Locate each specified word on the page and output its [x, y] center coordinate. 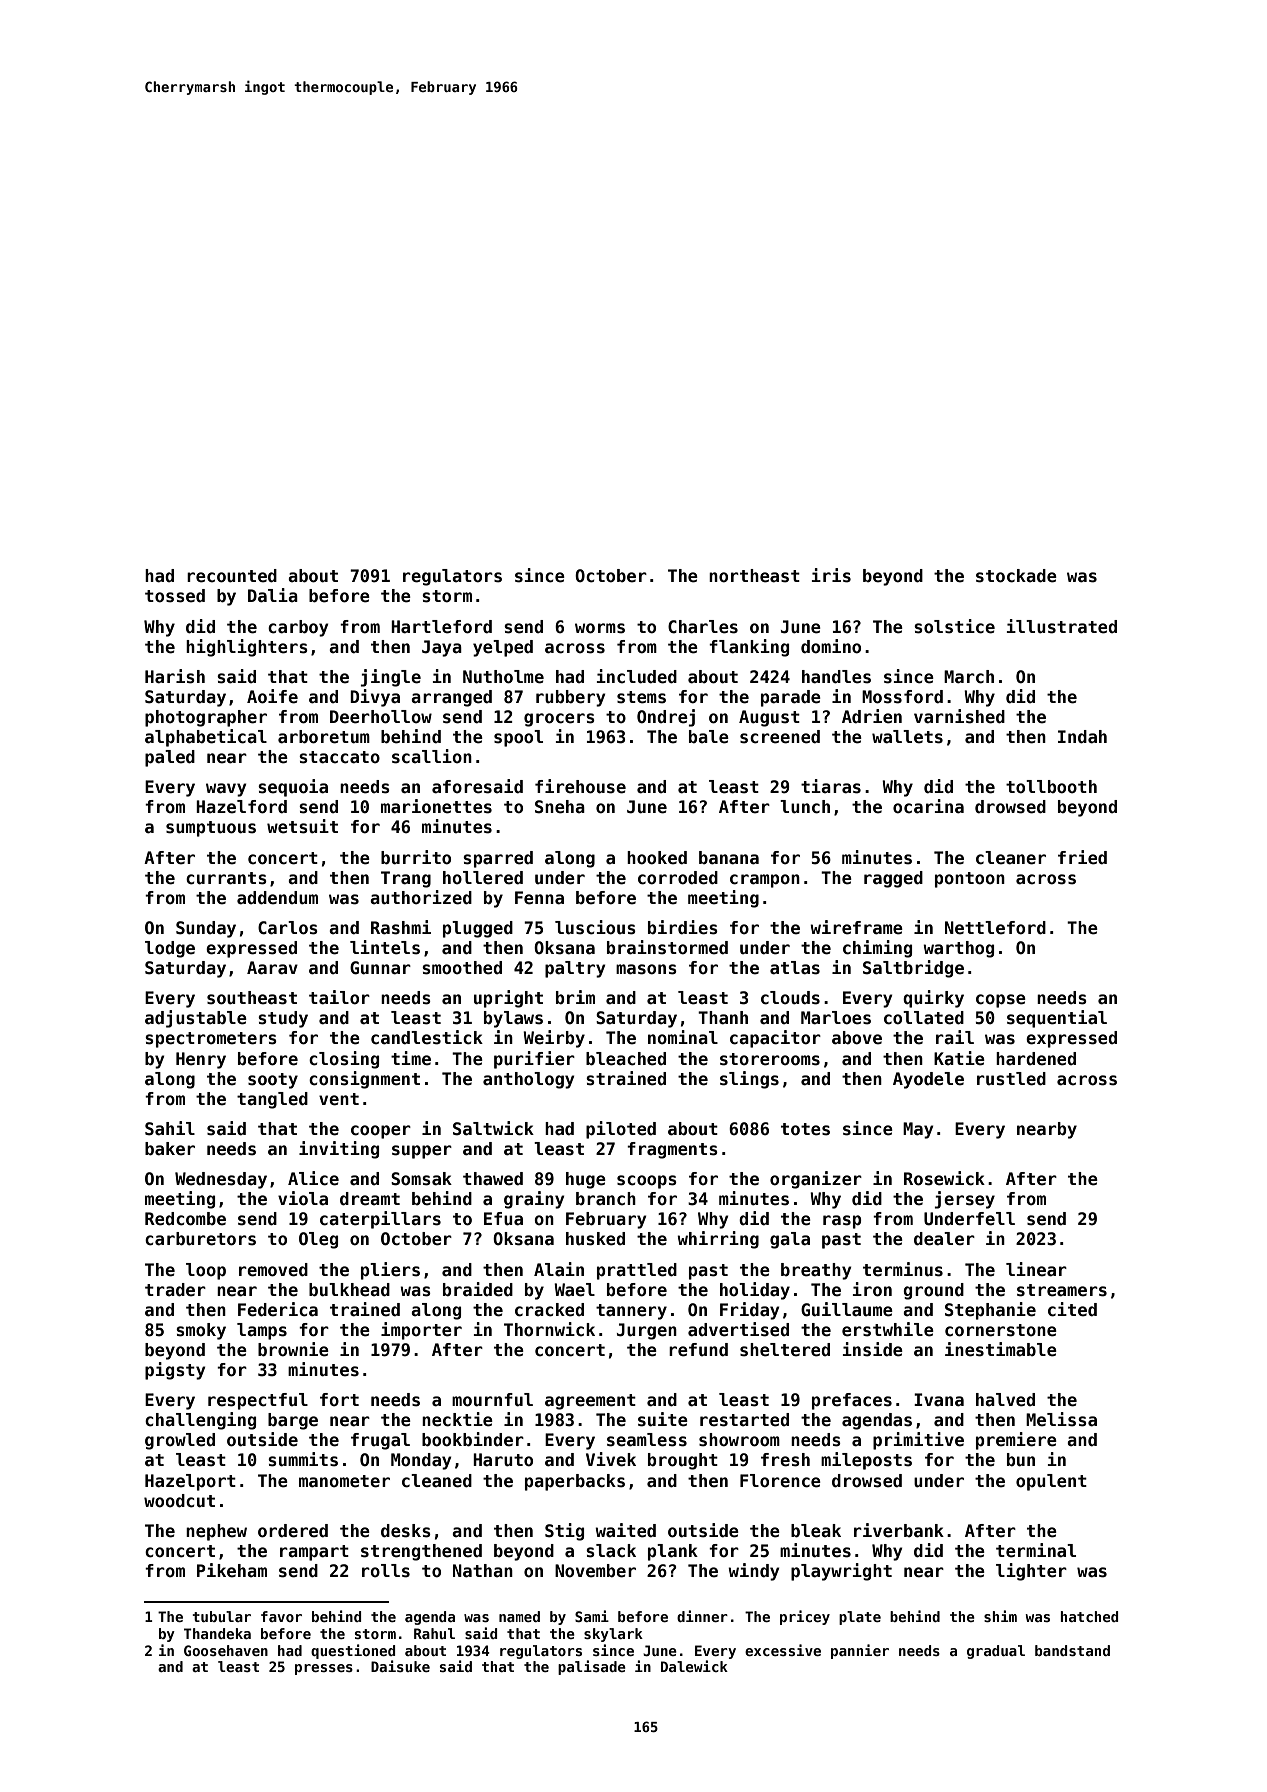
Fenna [539, 898]
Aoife [272, 696]
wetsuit [302, 826]
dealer [944, 1239]
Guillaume [847, 1309]
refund [698, 1350]
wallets [907, 737]
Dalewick [694, 1666]
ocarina [928, 806]
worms [600, 628]
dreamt [370, 1199]
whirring [718, 1240]
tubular [221, 1616]
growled [180, 1441]
